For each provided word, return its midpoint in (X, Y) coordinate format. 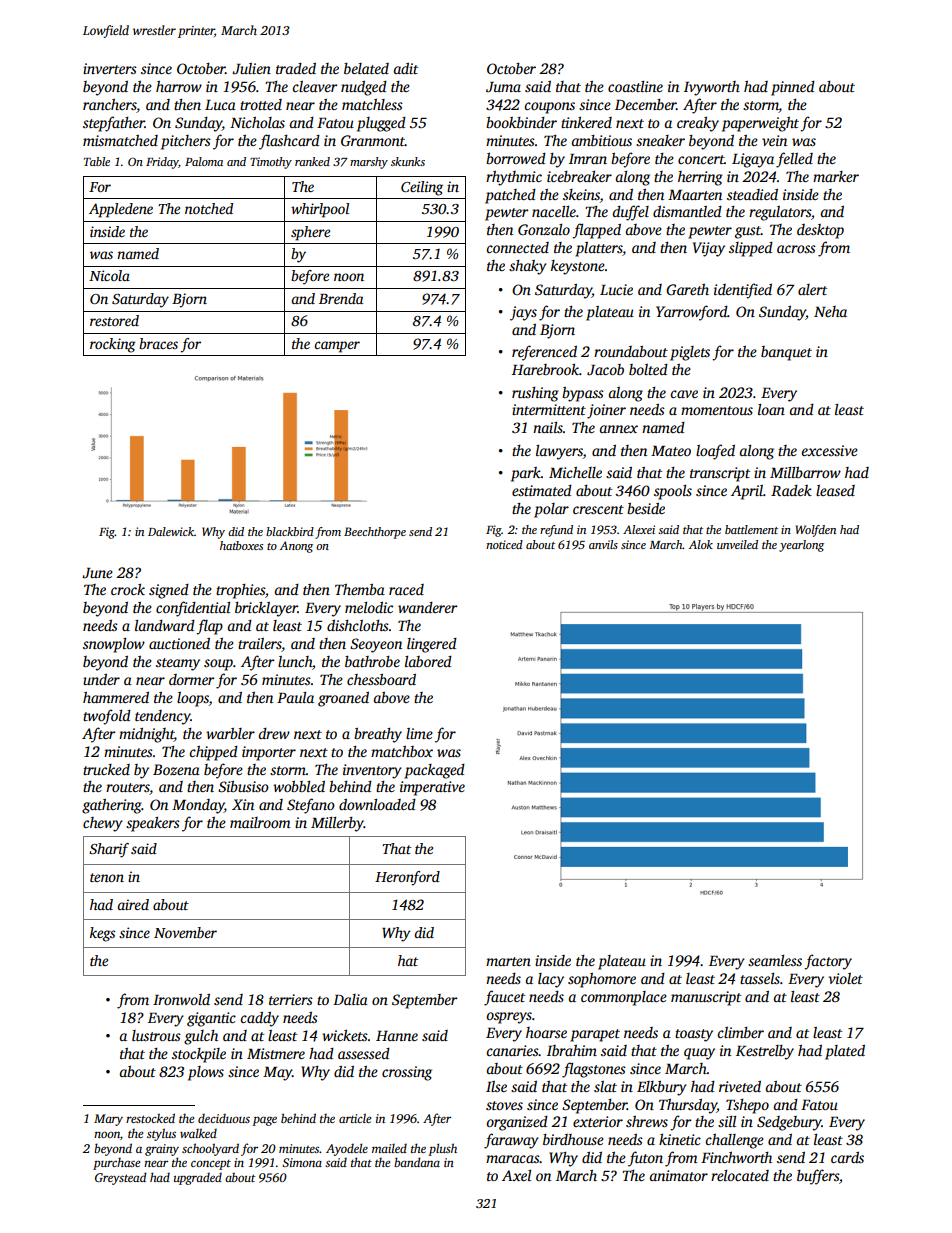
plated (845, 1052)
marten (508, 961)
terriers (291, 999)
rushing (535, 394)
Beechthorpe (375, 533)
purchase (116, 1164)
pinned (793, 88)
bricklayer (266, 609)
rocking (113, 345)
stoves (504, 1105)
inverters (110, 68)
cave (684, 394)
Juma (503, 87)
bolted (648, 369)
